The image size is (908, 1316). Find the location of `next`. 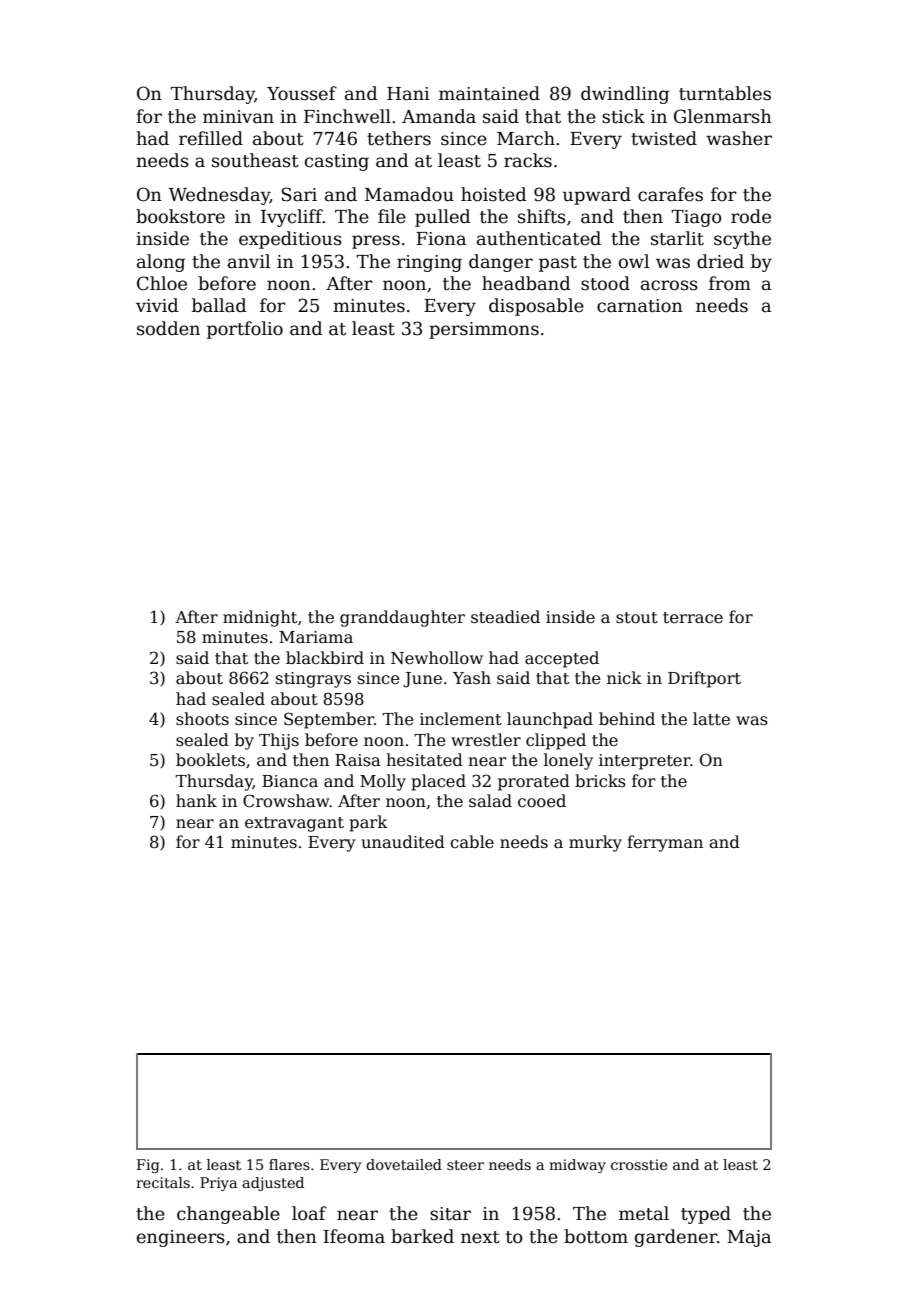

next is located at coordinates (480, 1237).
